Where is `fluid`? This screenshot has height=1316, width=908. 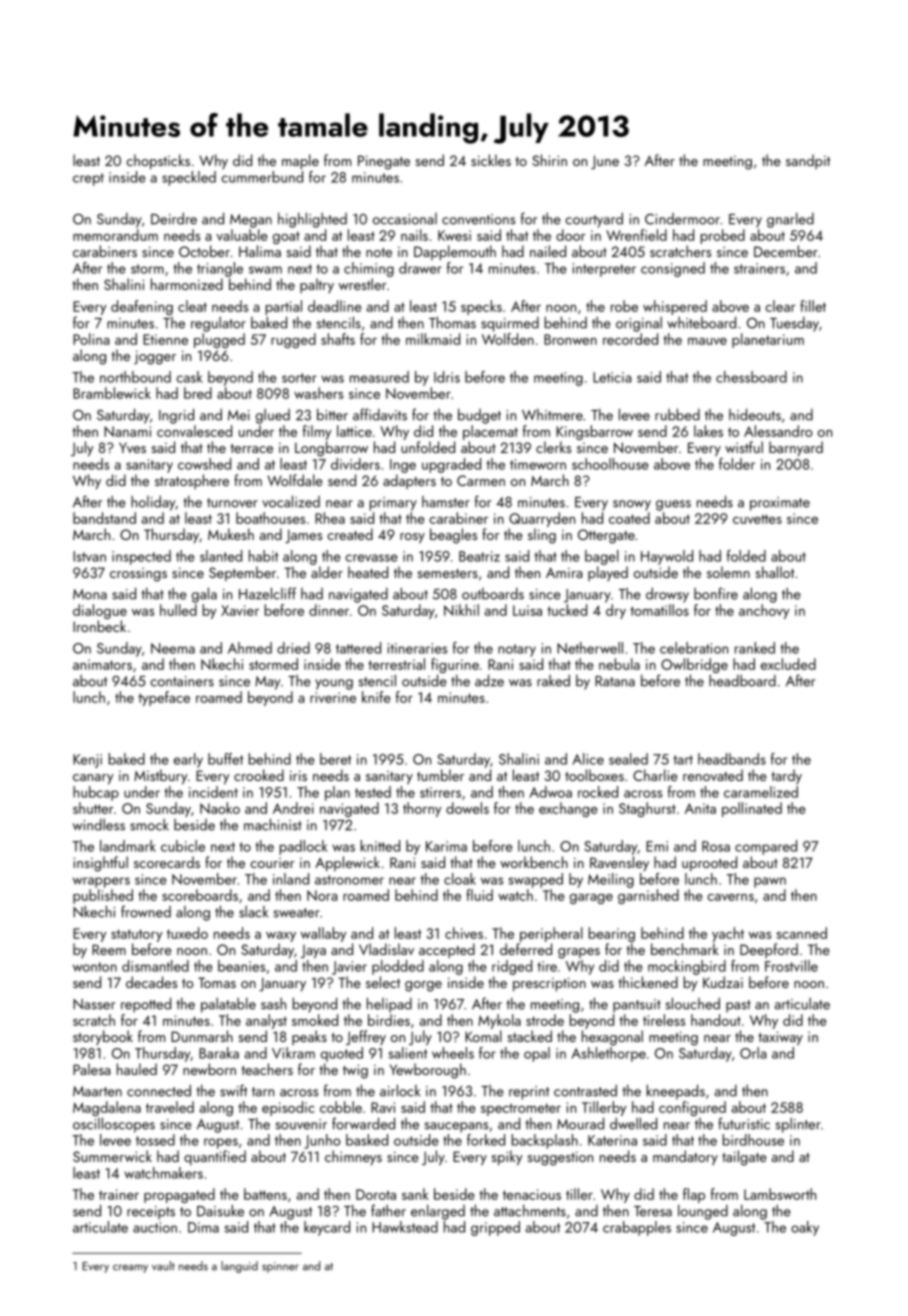
fluid is located at coordinates (479, 895).
